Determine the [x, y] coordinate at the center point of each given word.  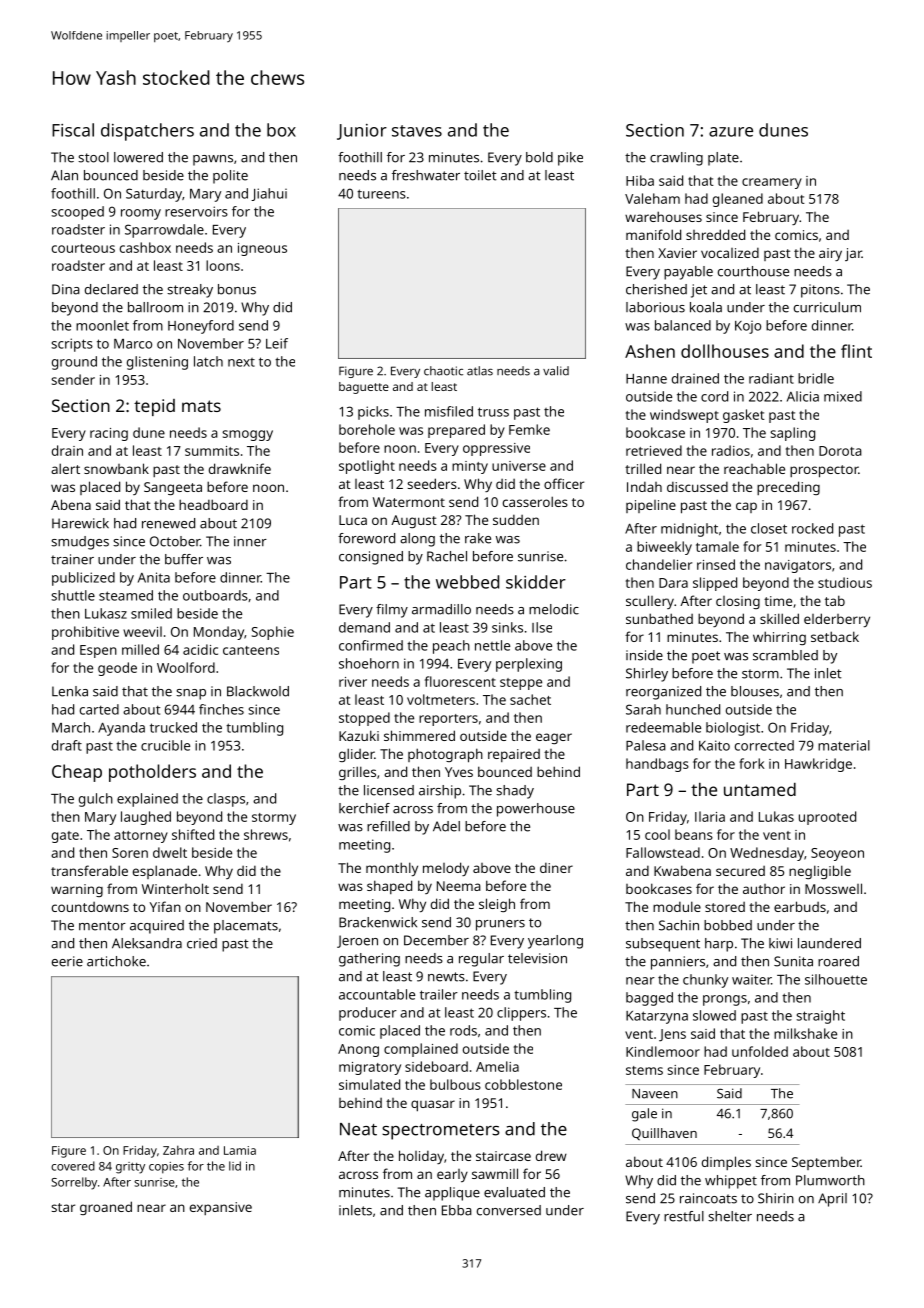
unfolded [760, 1051]
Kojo [748, 327]
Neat [358, 1129]
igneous [262, 249]
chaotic [443, 371]
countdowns [90, 907]
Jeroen [357, 941]
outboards [215, 595]
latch [208, 361]
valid [556, 371]
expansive [221, 1208]
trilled [643, 468]
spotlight [367, 467]
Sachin [679, 925]
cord [714, 396]
